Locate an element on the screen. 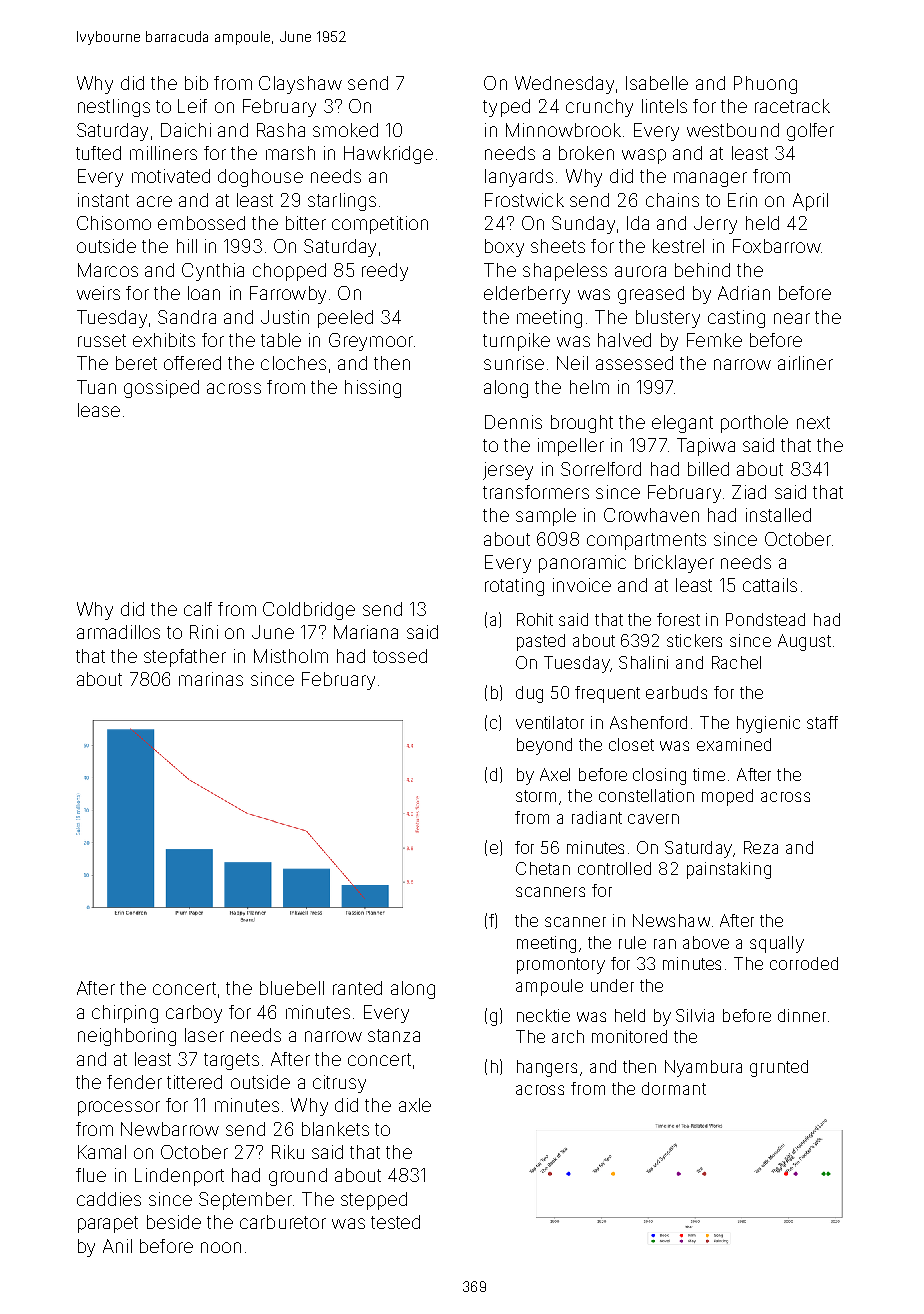 This screenshot has width=924, height=1314. manager is located at coordinates (710, 179).
